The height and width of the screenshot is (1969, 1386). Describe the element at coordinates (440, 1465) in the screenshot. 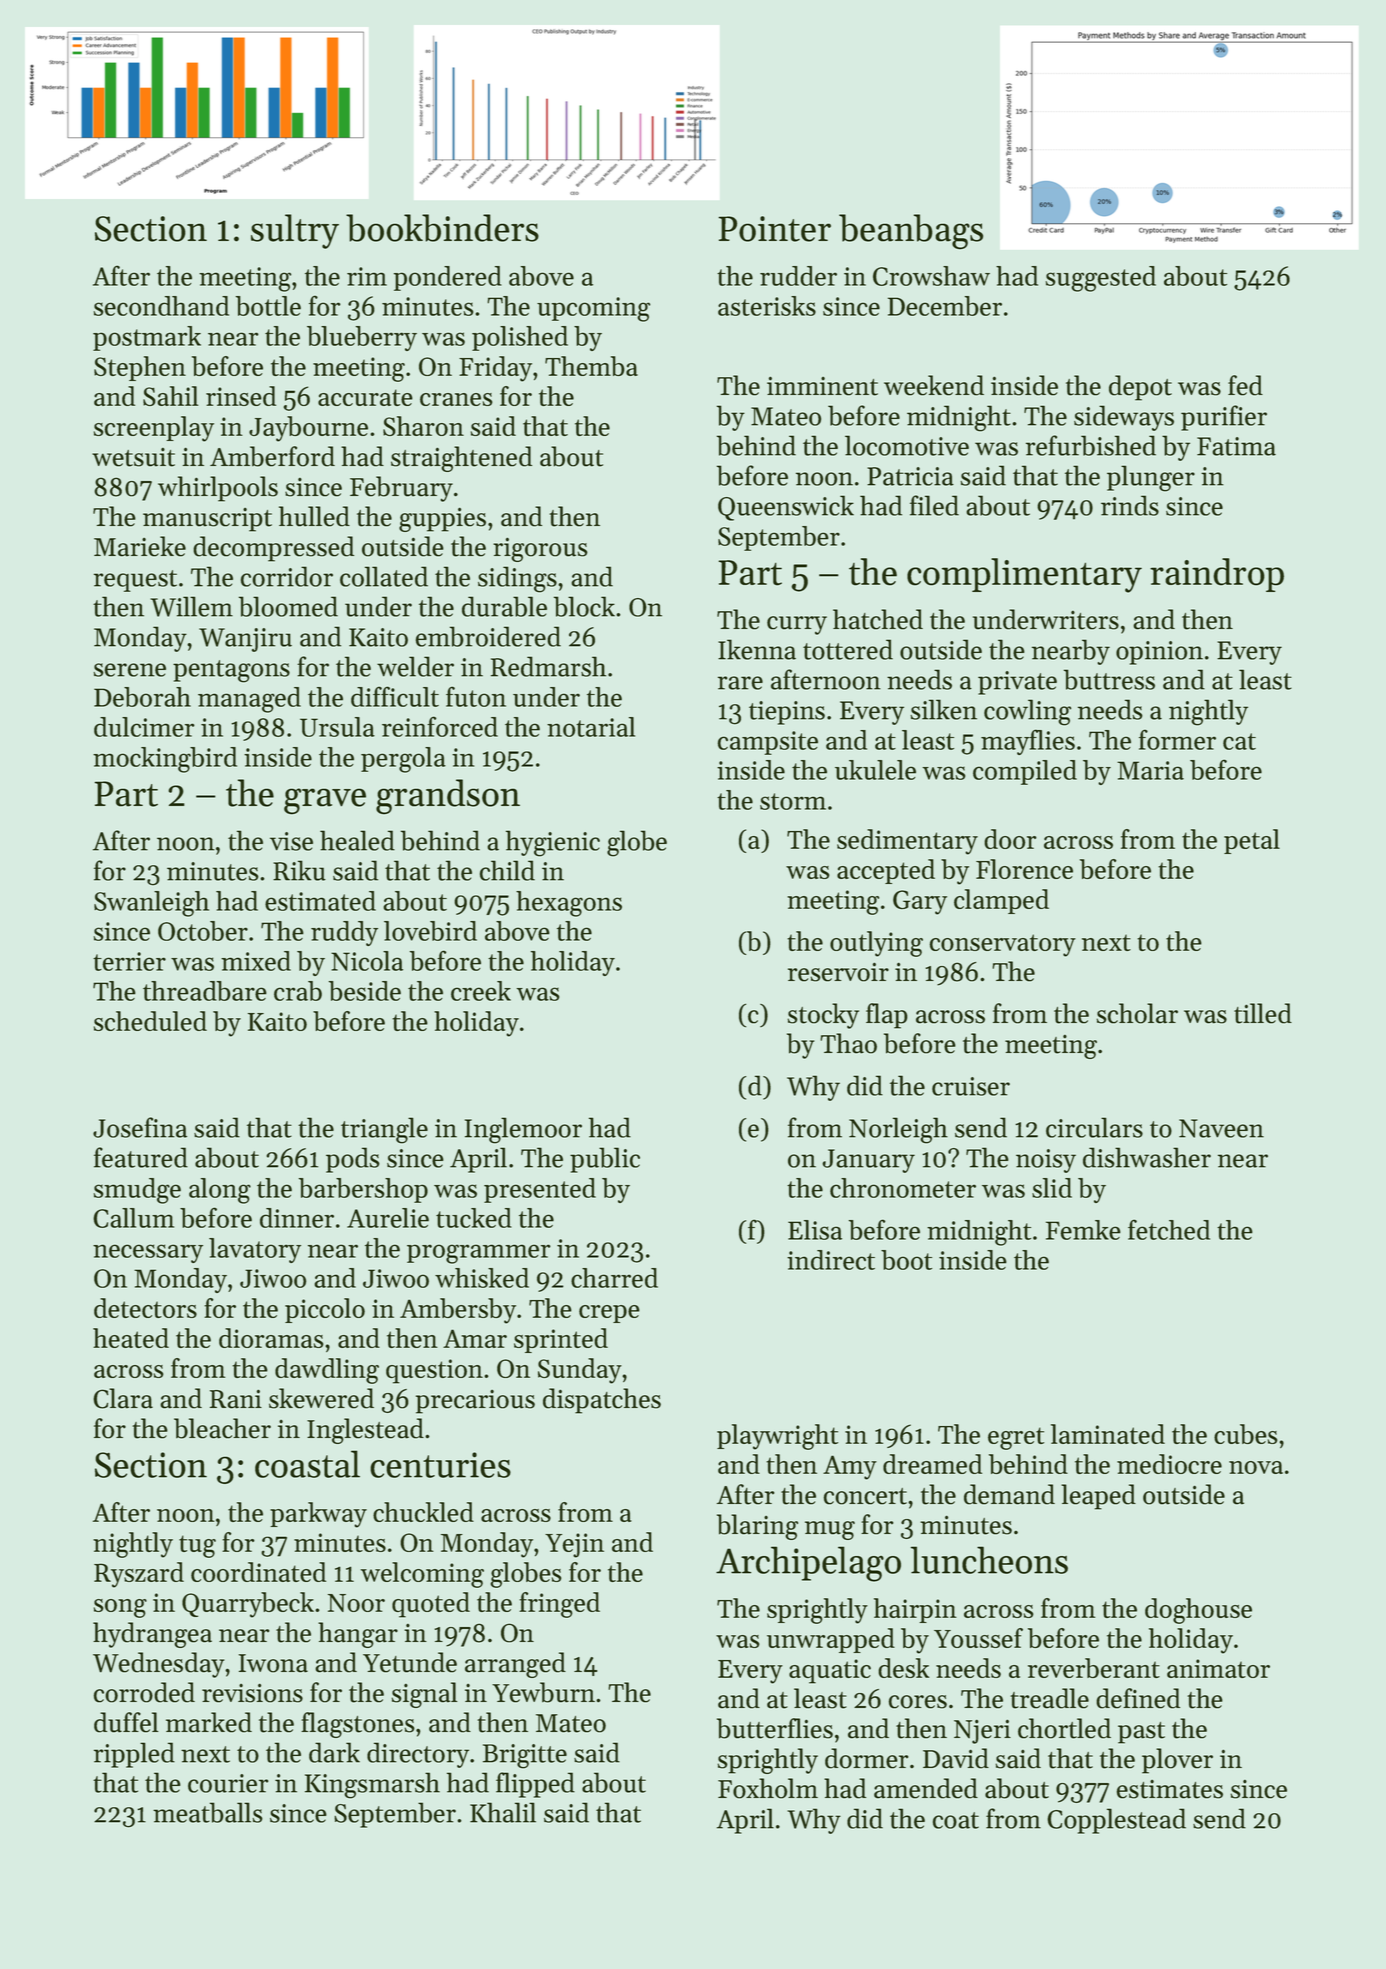

I see `centuries` at that location.
